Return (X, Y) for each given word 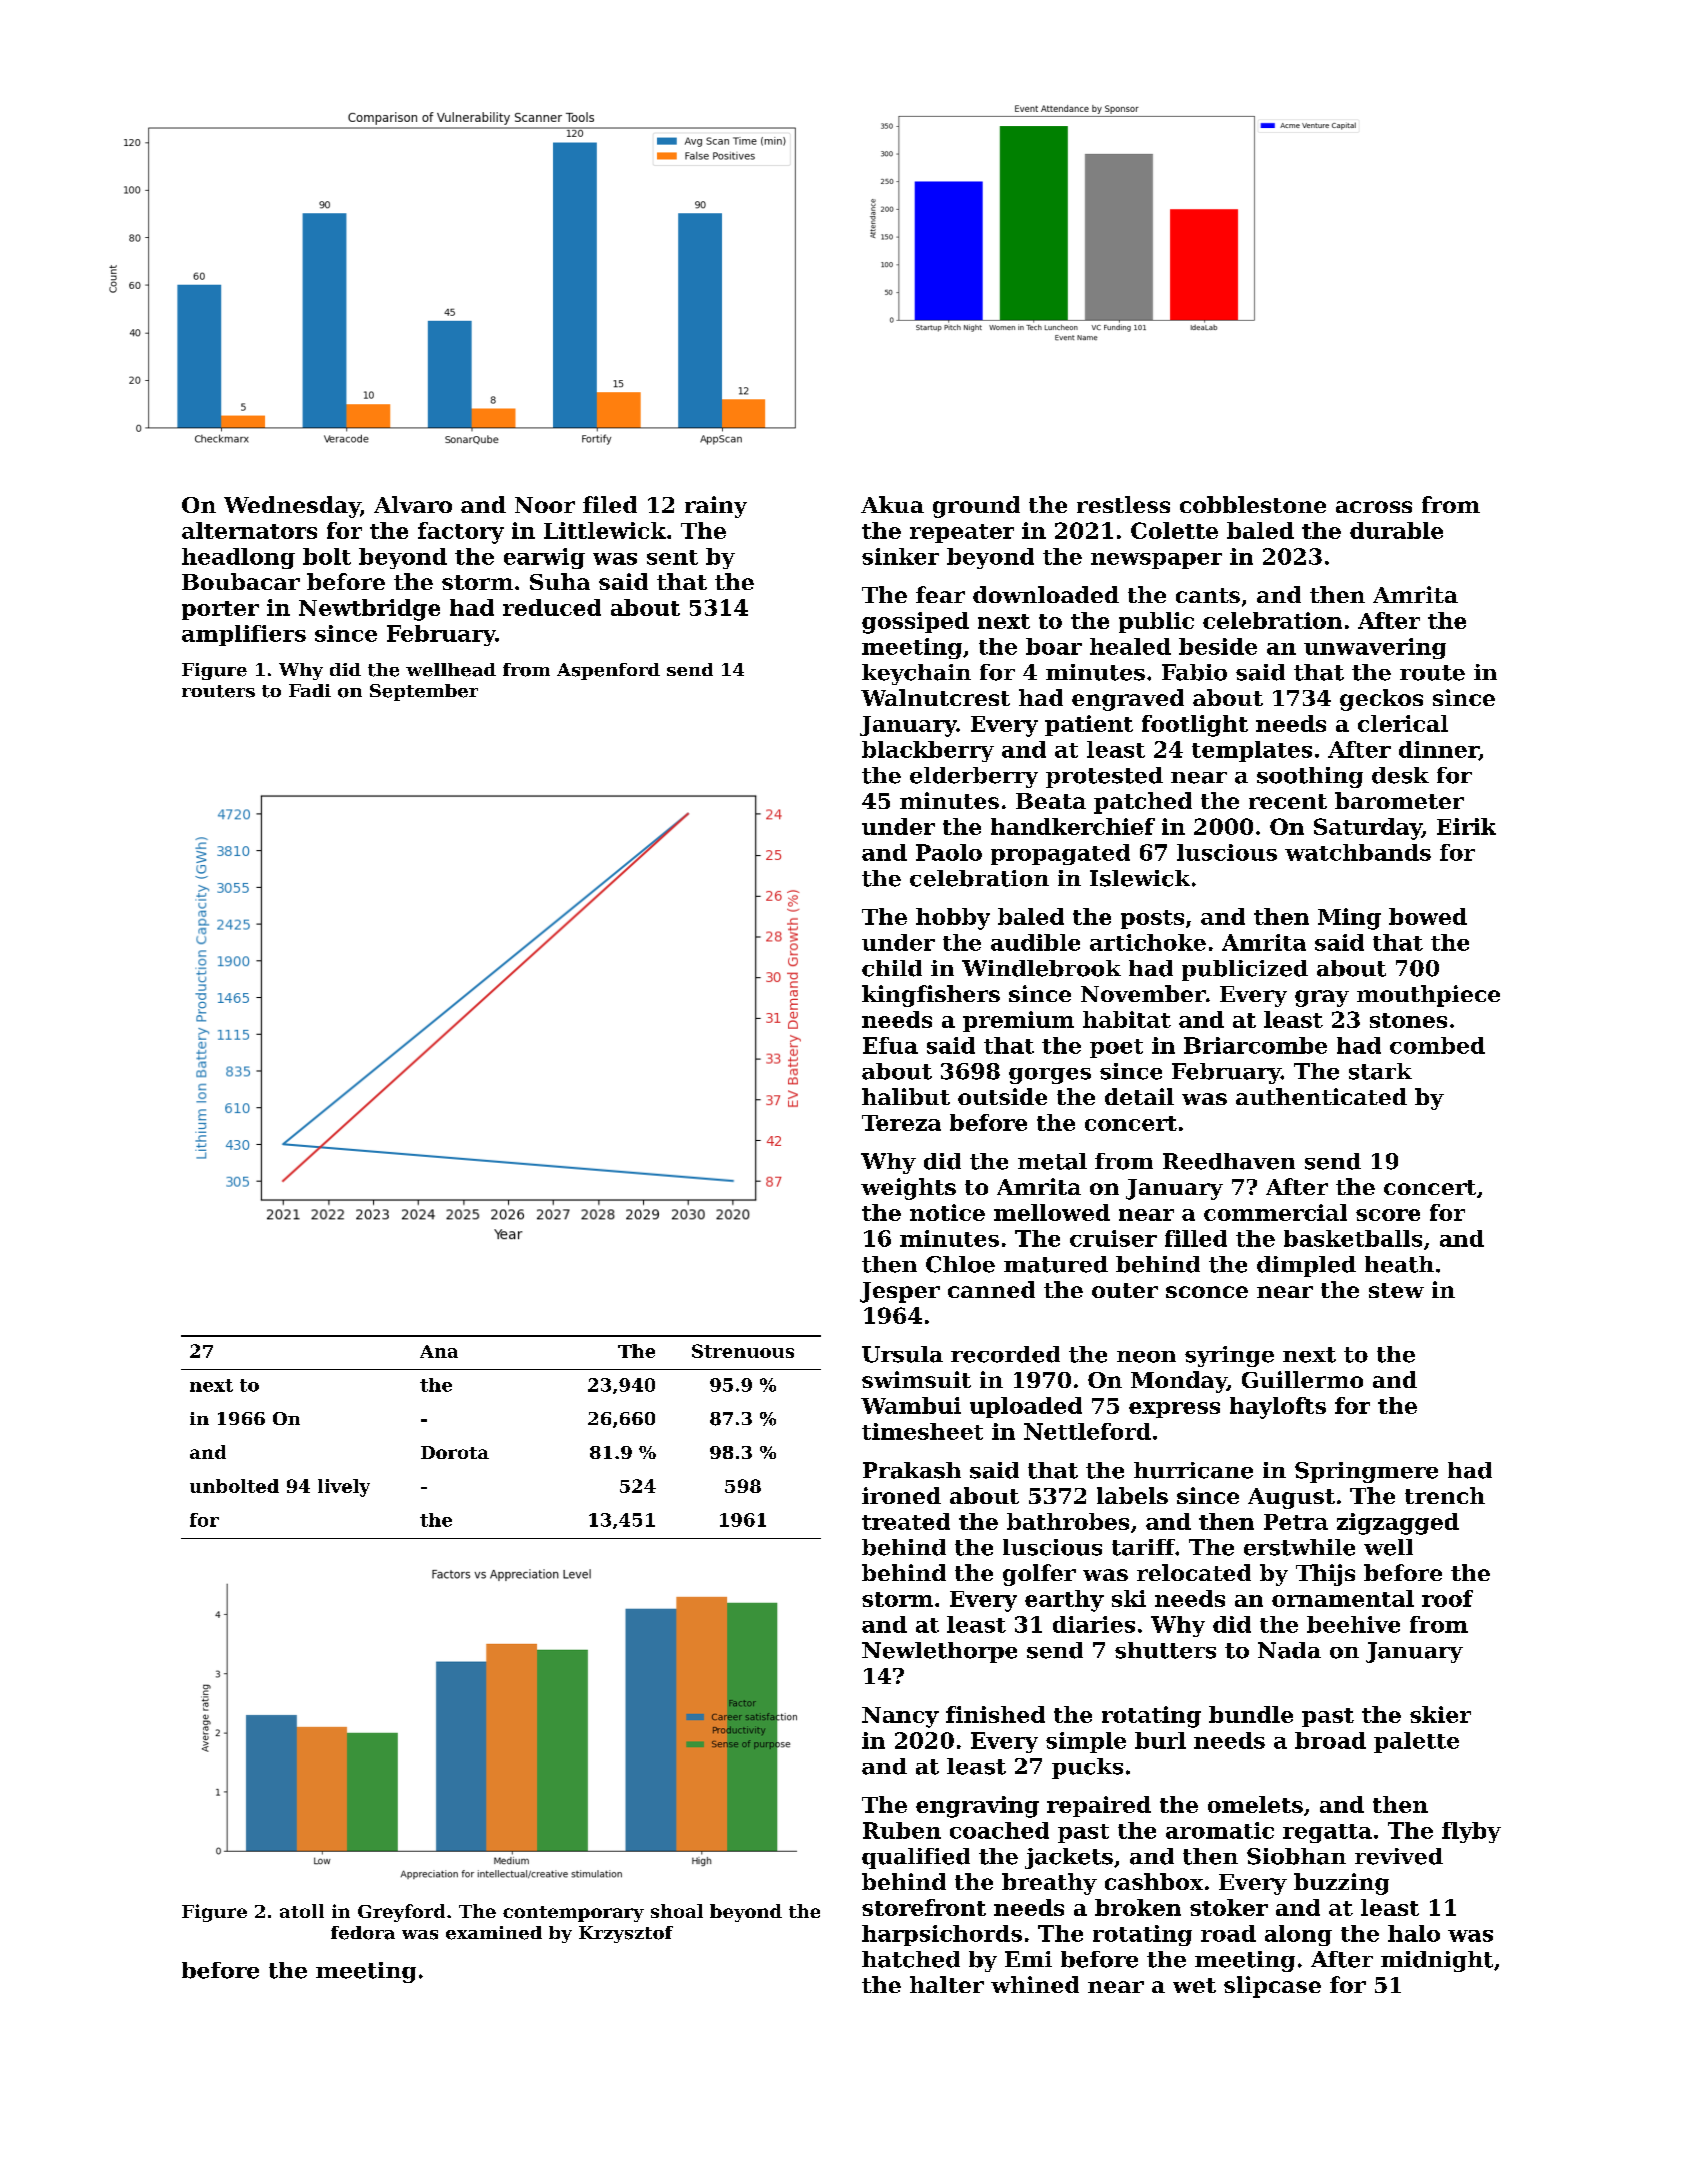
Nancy (900, 1717)
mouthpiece (1428, 996)
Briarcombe (1255, 1045)
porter (220, 610)
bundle (1251, 1714)
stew (1396, 1290)
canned (991, 1289)
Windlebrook (1041, 968)
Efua (890, 1045)
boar (1054, 646)
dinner (1439, 750)
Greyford (401, 1913)
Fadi (310, 690)
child (892, 968)
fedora (363, 1933)
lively (344, 1488)
